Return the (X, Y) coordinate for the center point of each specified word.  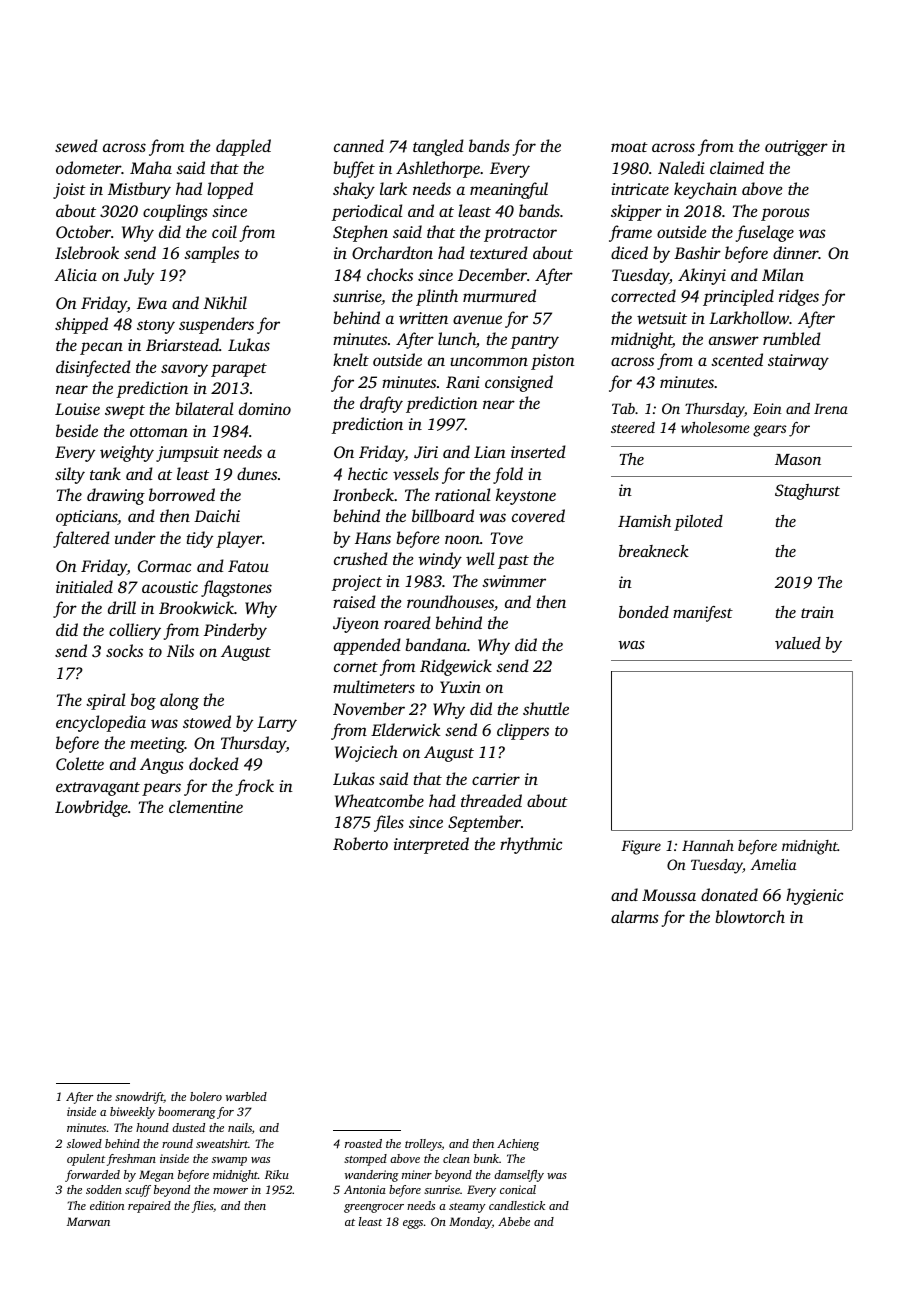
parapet (239, 370)
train (817, 612)
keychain (705, 190)
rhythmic (531, 845)
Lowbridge (91, 808)
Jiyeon (356, 625)
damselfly (519, 1176)
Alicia (75, 274)
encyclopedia (101, 723)
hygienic (814, 896)
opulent (86, 1160)
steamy (467, 1208)
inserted (538, 451)
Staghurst (807, 492)
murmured (499, 295)
